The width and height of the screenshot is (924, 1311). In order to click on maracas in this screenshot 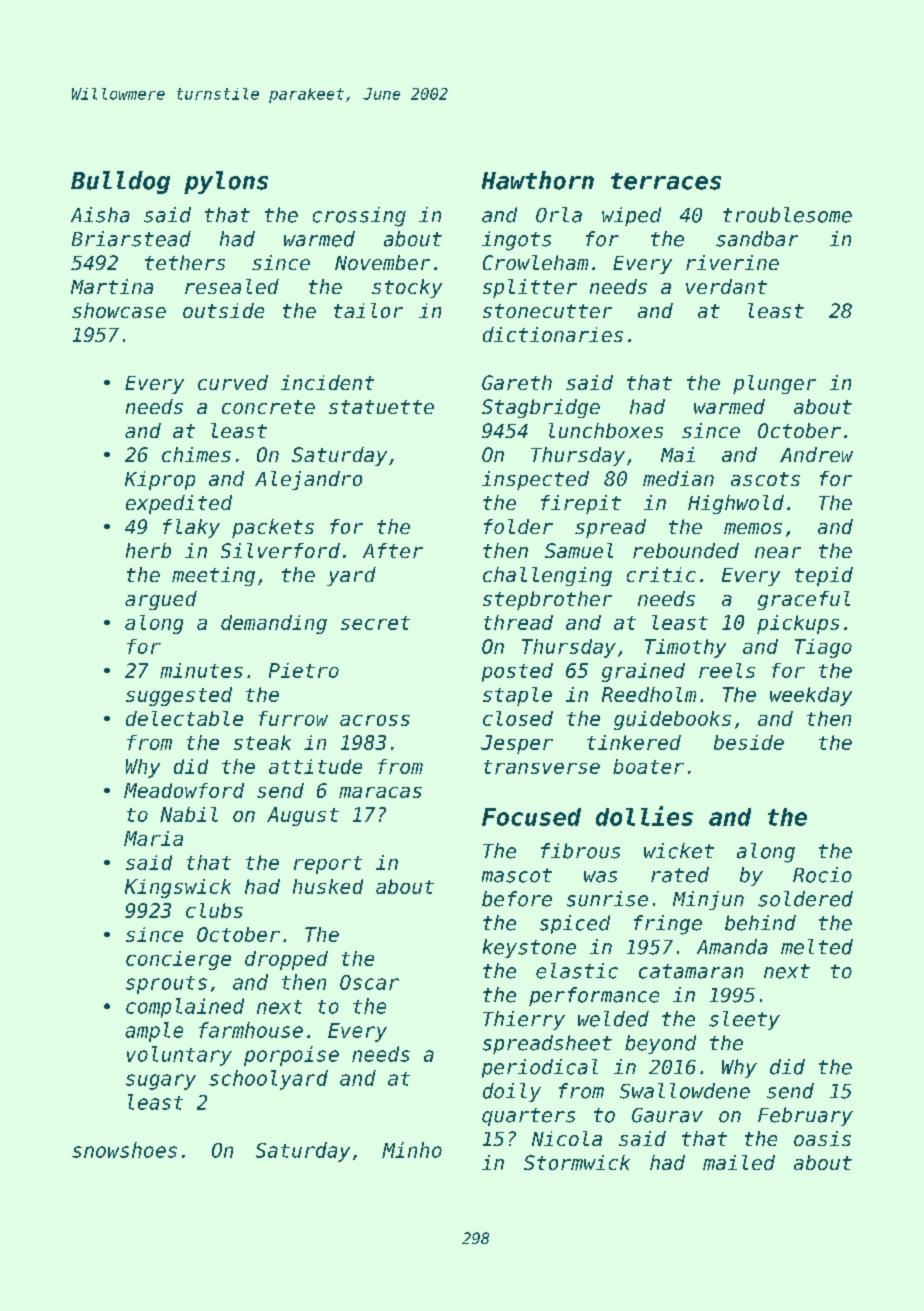, I will do `click(380, 792)`.
